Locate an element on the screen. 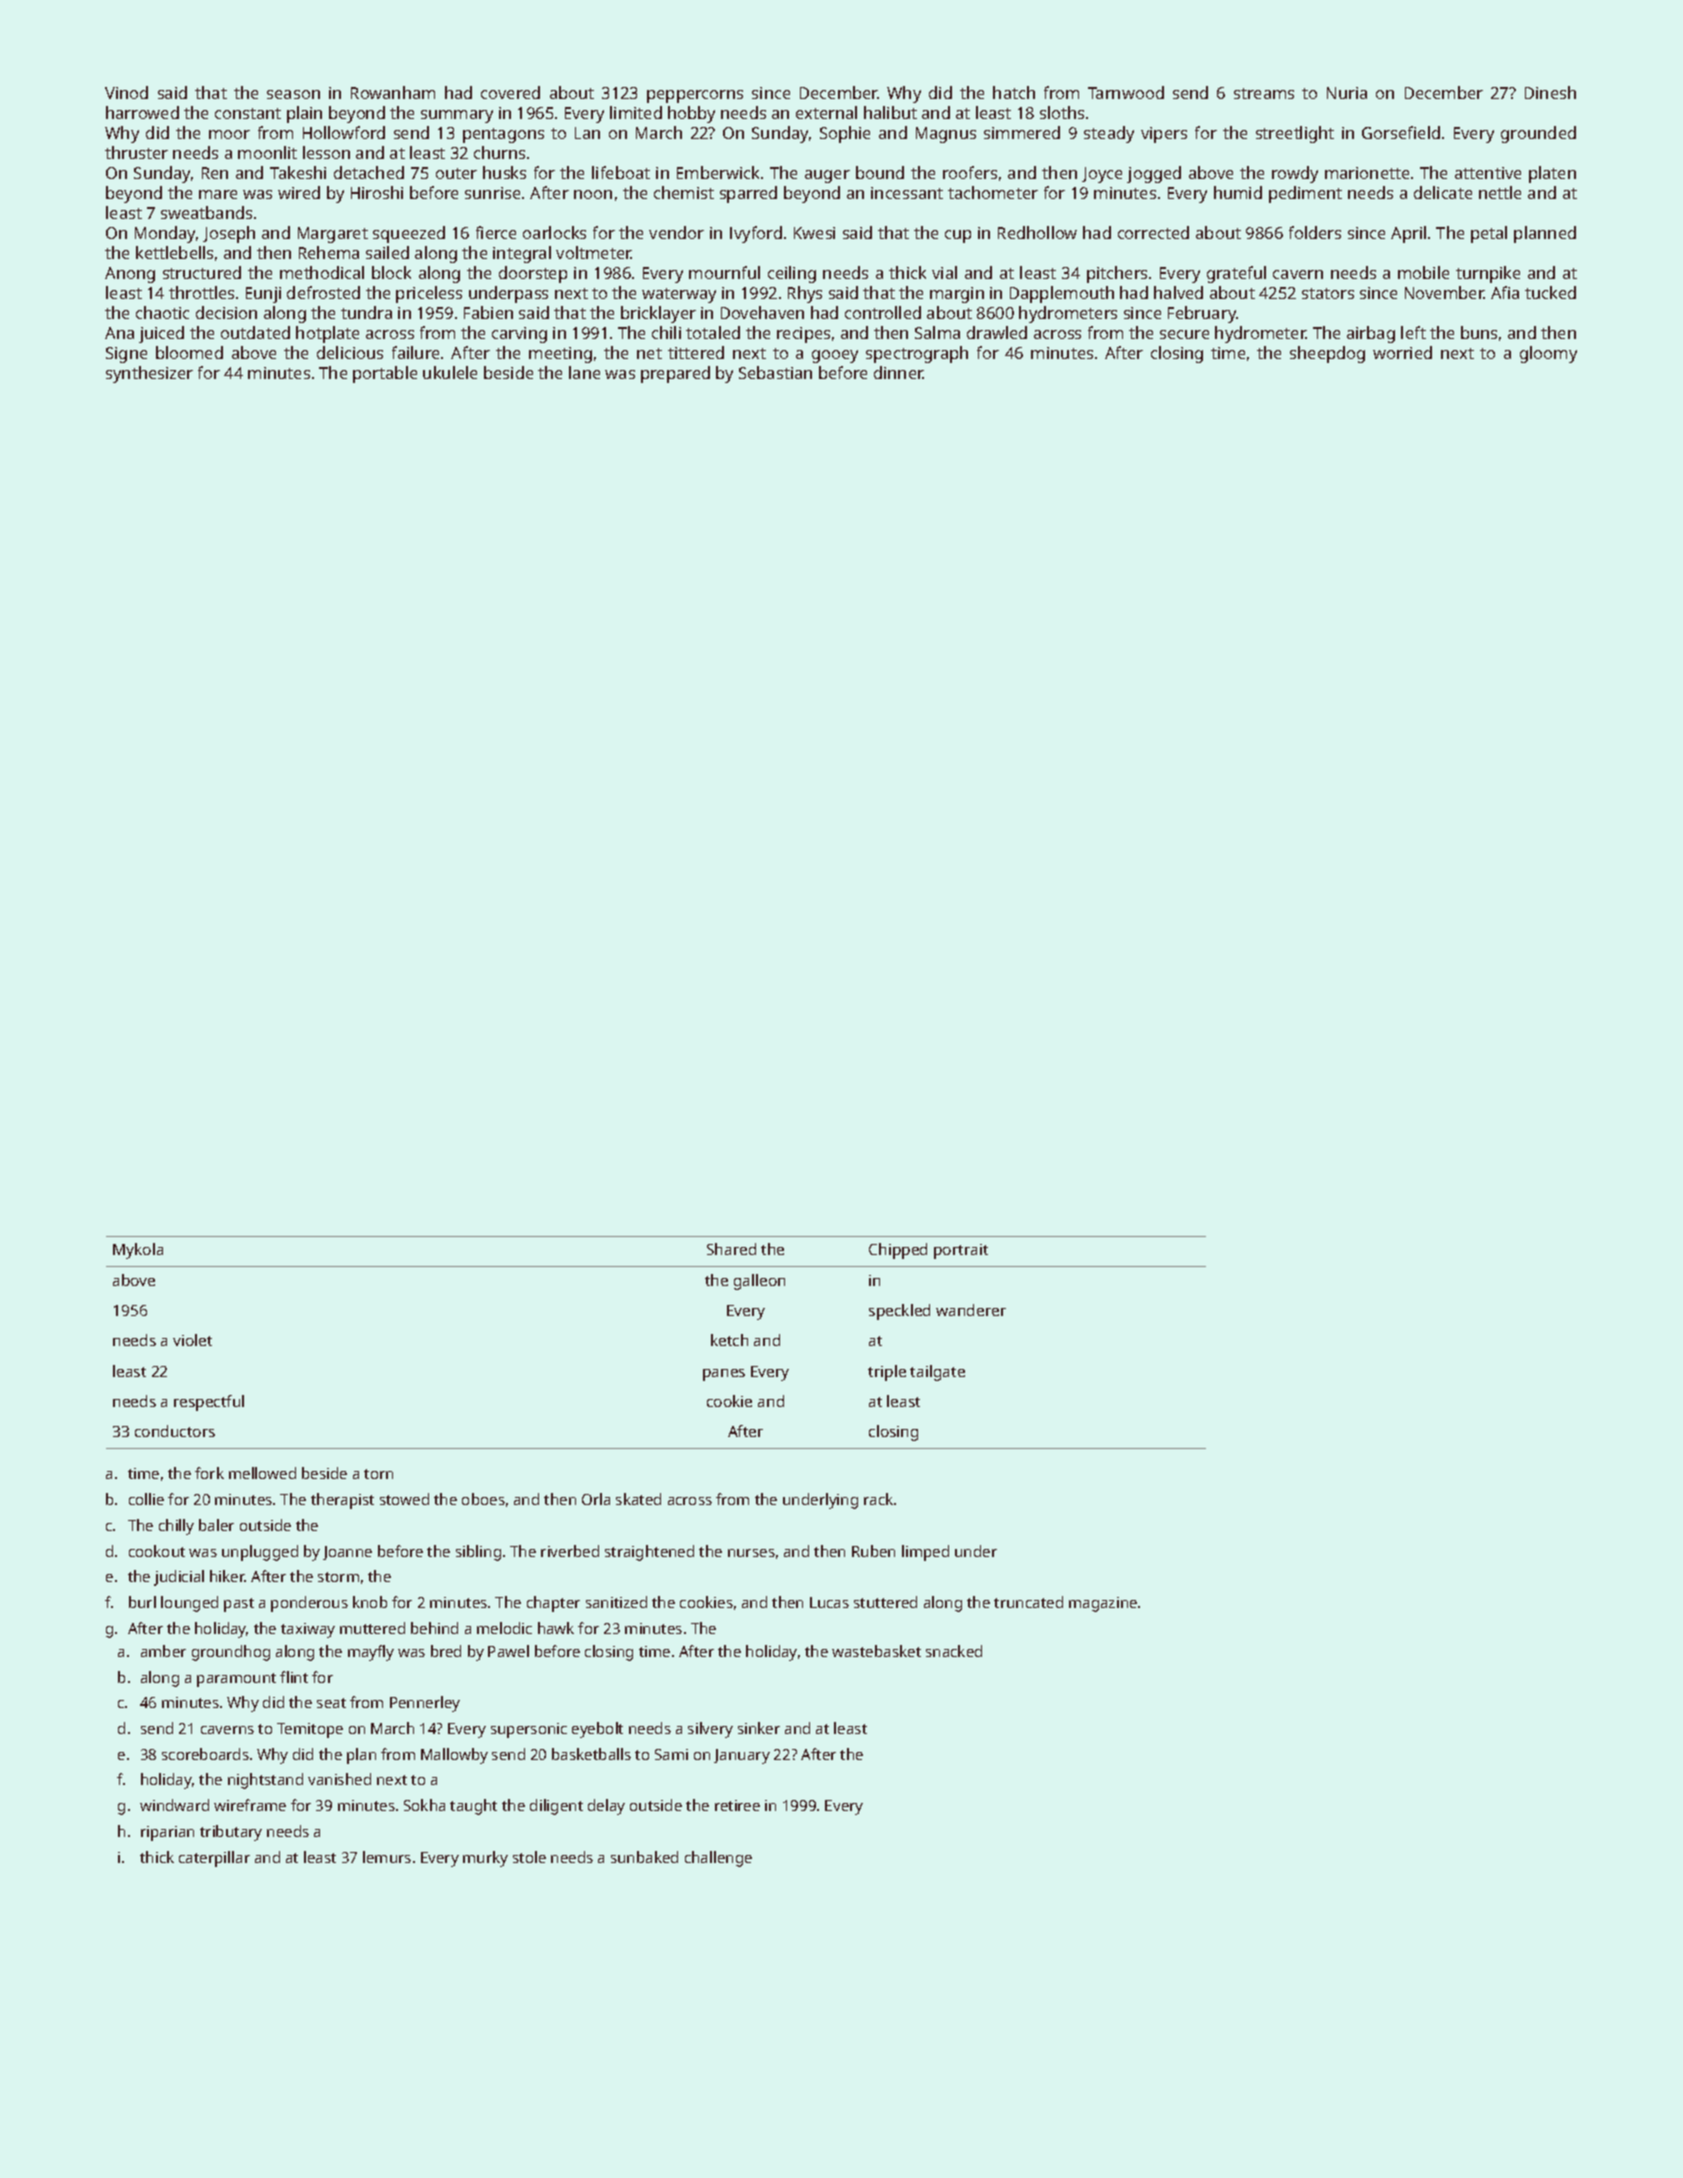 This screenshot has height=2178, width=1683. outer is located at coordinates (456, 173).
